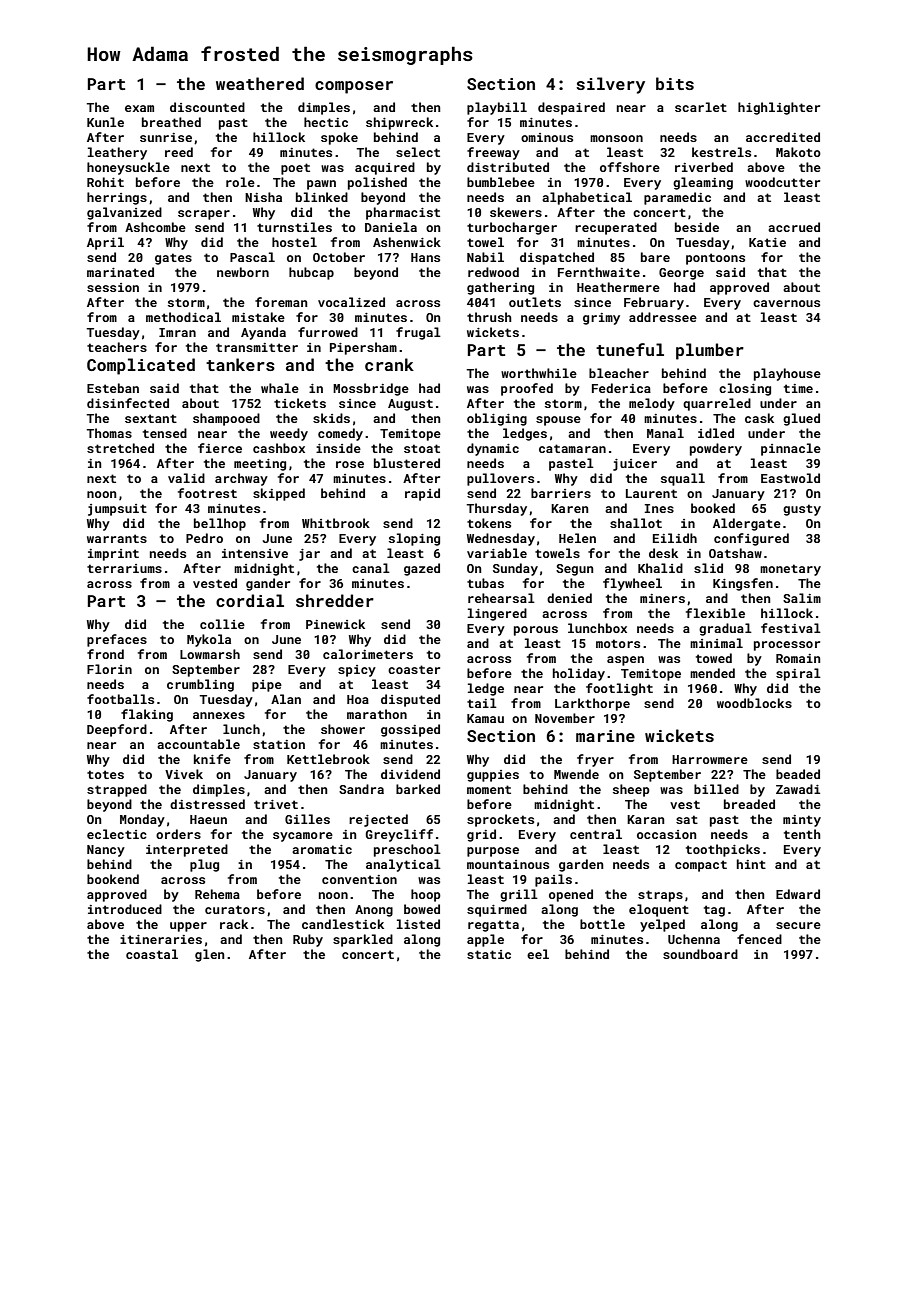 The height and width of the image is (1316, 908). Describe the element at coordinates (113, 287) in the image. I see `session` at that location.
